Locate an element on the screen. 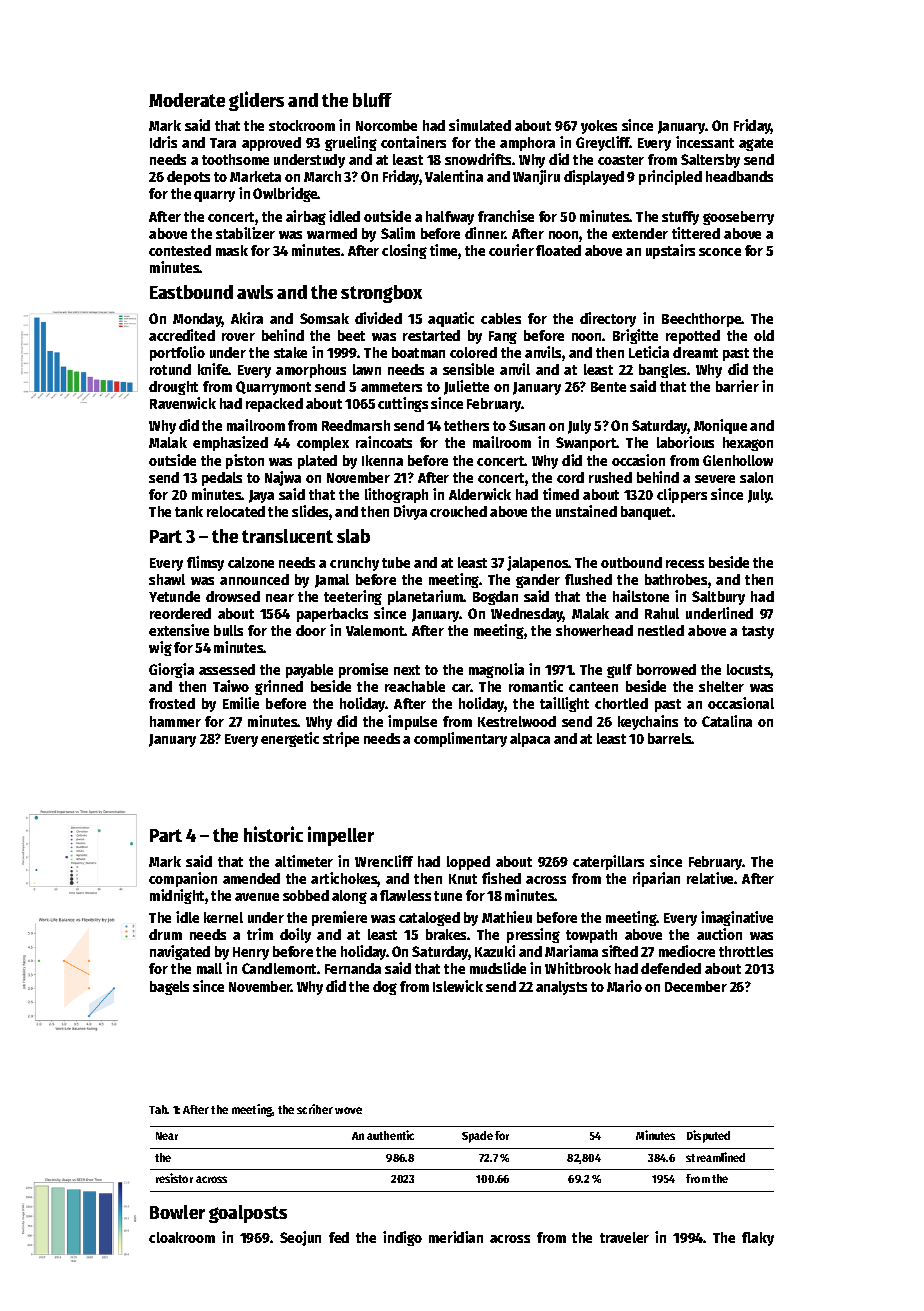 The height and width of the screenshot is (1311, 924). Jaya is located at coordinates (261, 496).
